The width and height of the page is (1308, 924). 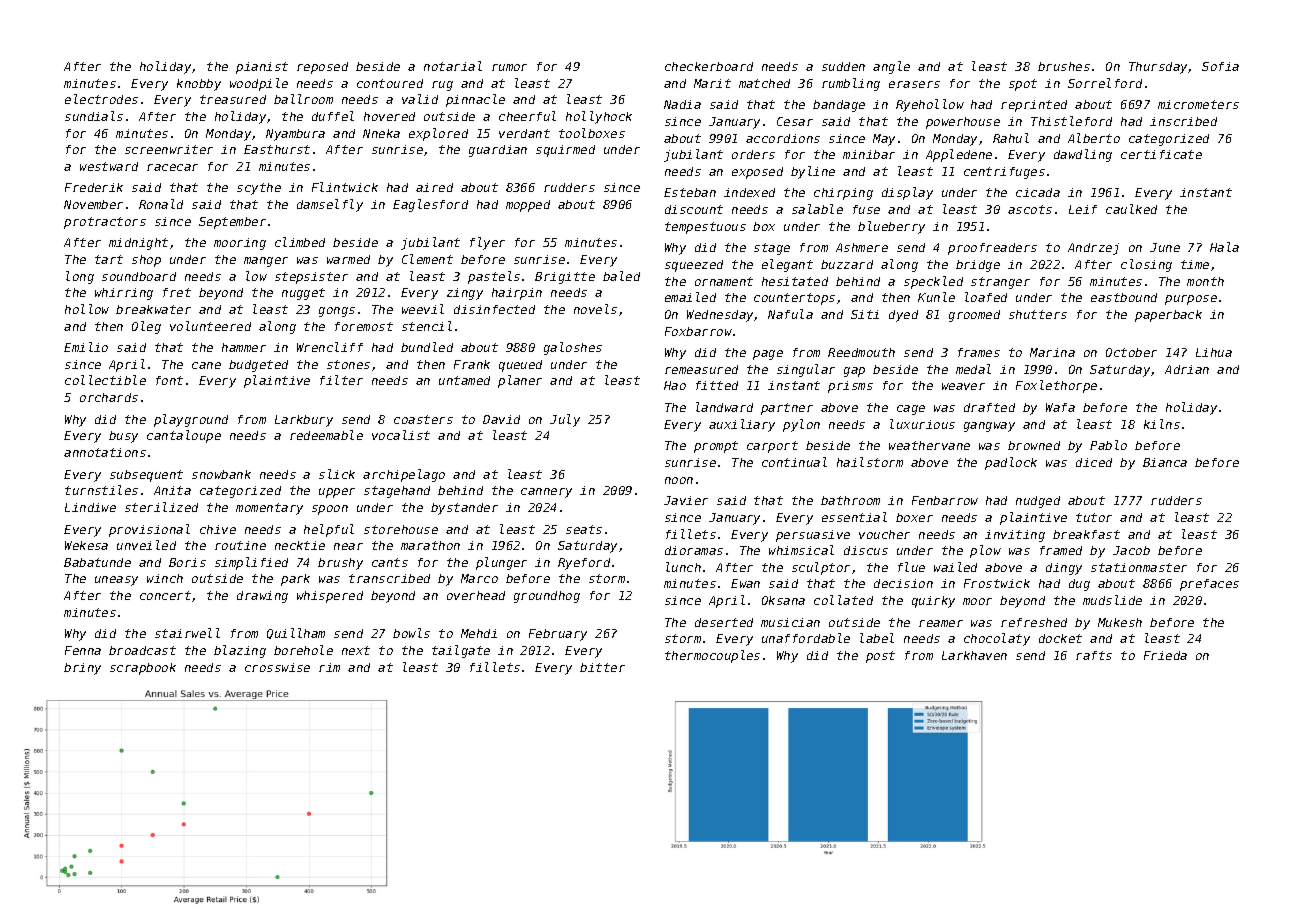 What do you see at coordinates (1038, 502) in the page?
I see `nudged` at bounding box center [1038, 502].
